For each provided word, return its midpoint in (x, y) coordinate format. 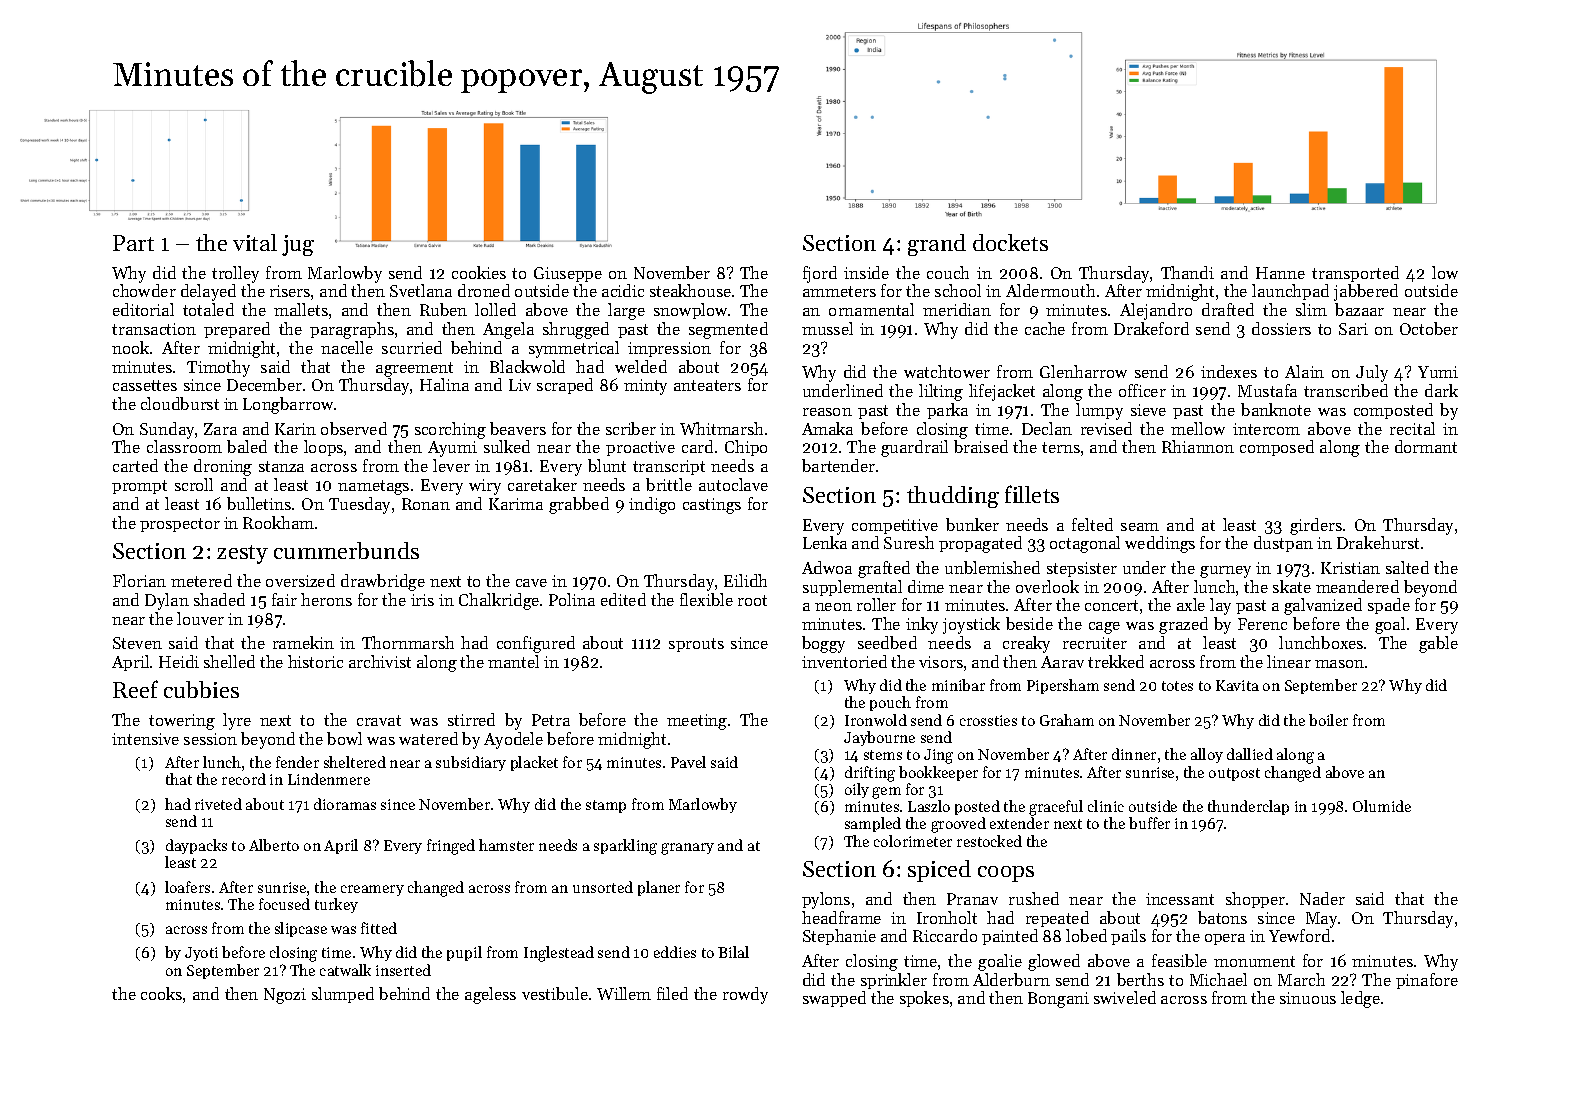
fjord (820, 274)
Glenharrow (1083, 371)
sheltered (355, 762)
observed (354, 428)
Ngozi (285, 996)
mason (1339, 664)
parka (947, 411)
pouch (890, 703)
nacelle (347, 347)
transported (1355, 274)
